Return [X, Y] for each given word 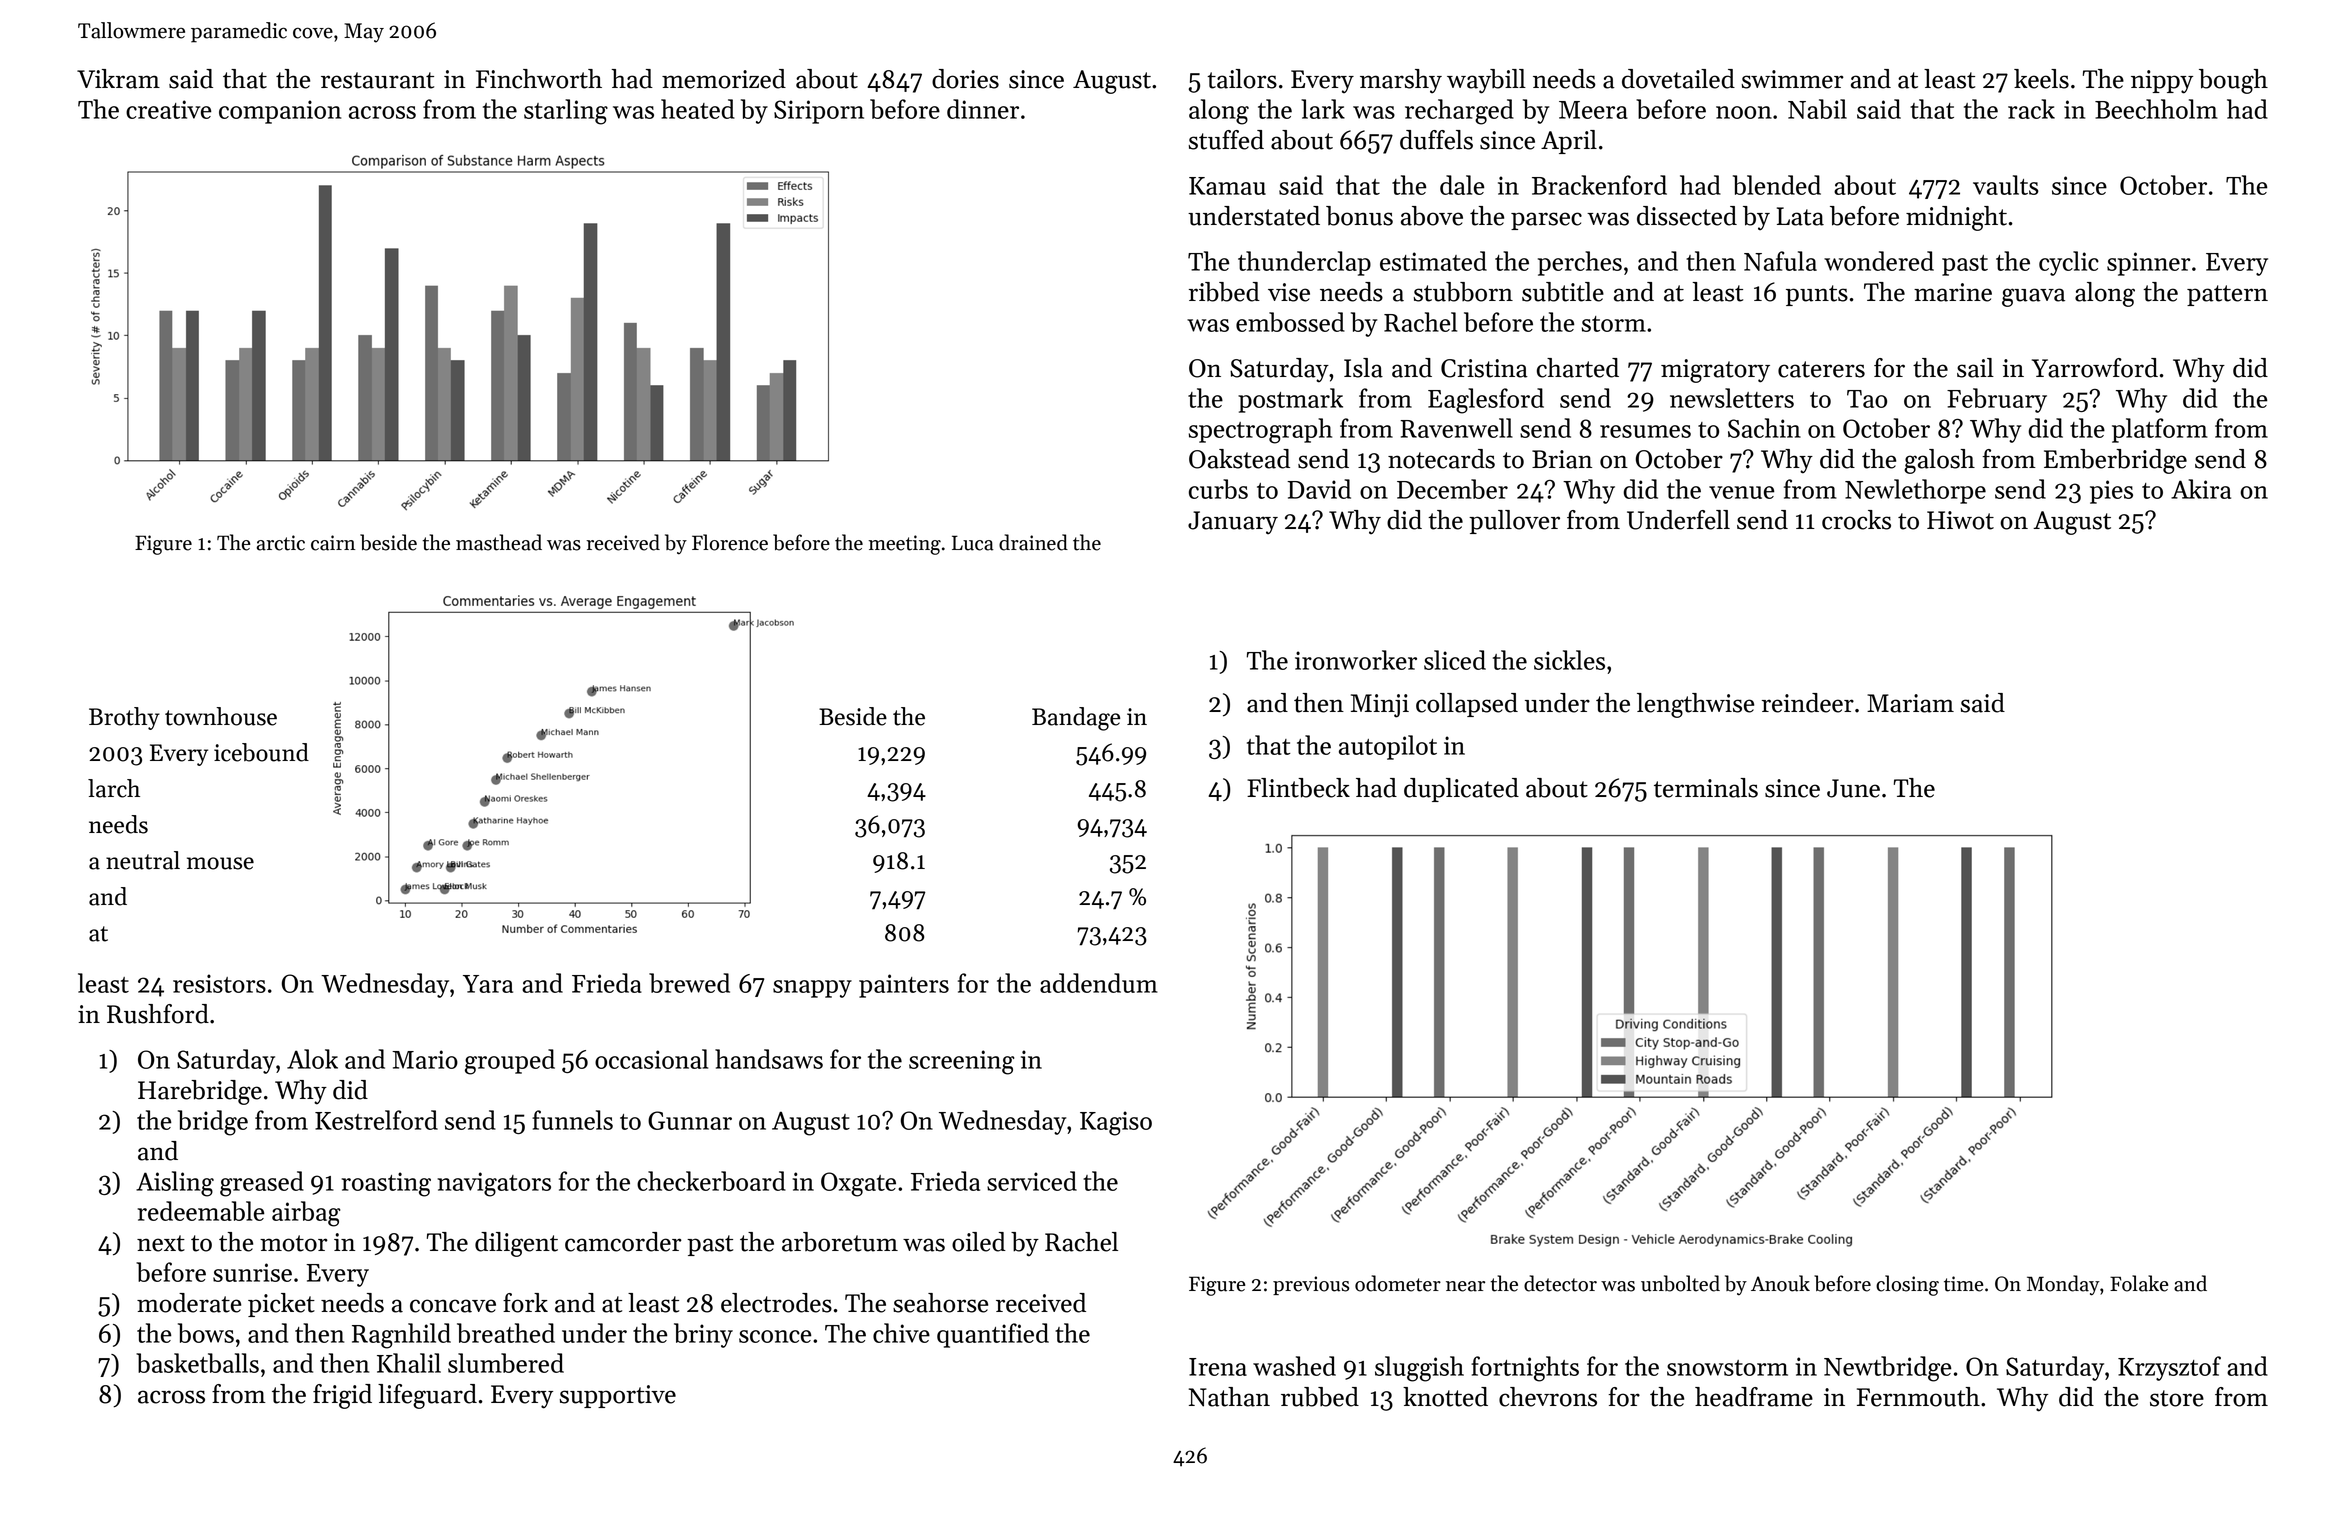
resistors [219, 983]
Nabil [1817, 109]
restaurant [377, 80]
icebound [261, 752]
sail [1975, 368]
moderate [189, 1303]
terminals [1706, 788]
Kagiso [1116, 1123]
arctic [281, 543]
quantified [993, 1335]
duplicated [1461, 790]
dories [965, 79]
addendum [1099, 983]
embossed [1290, 322]
